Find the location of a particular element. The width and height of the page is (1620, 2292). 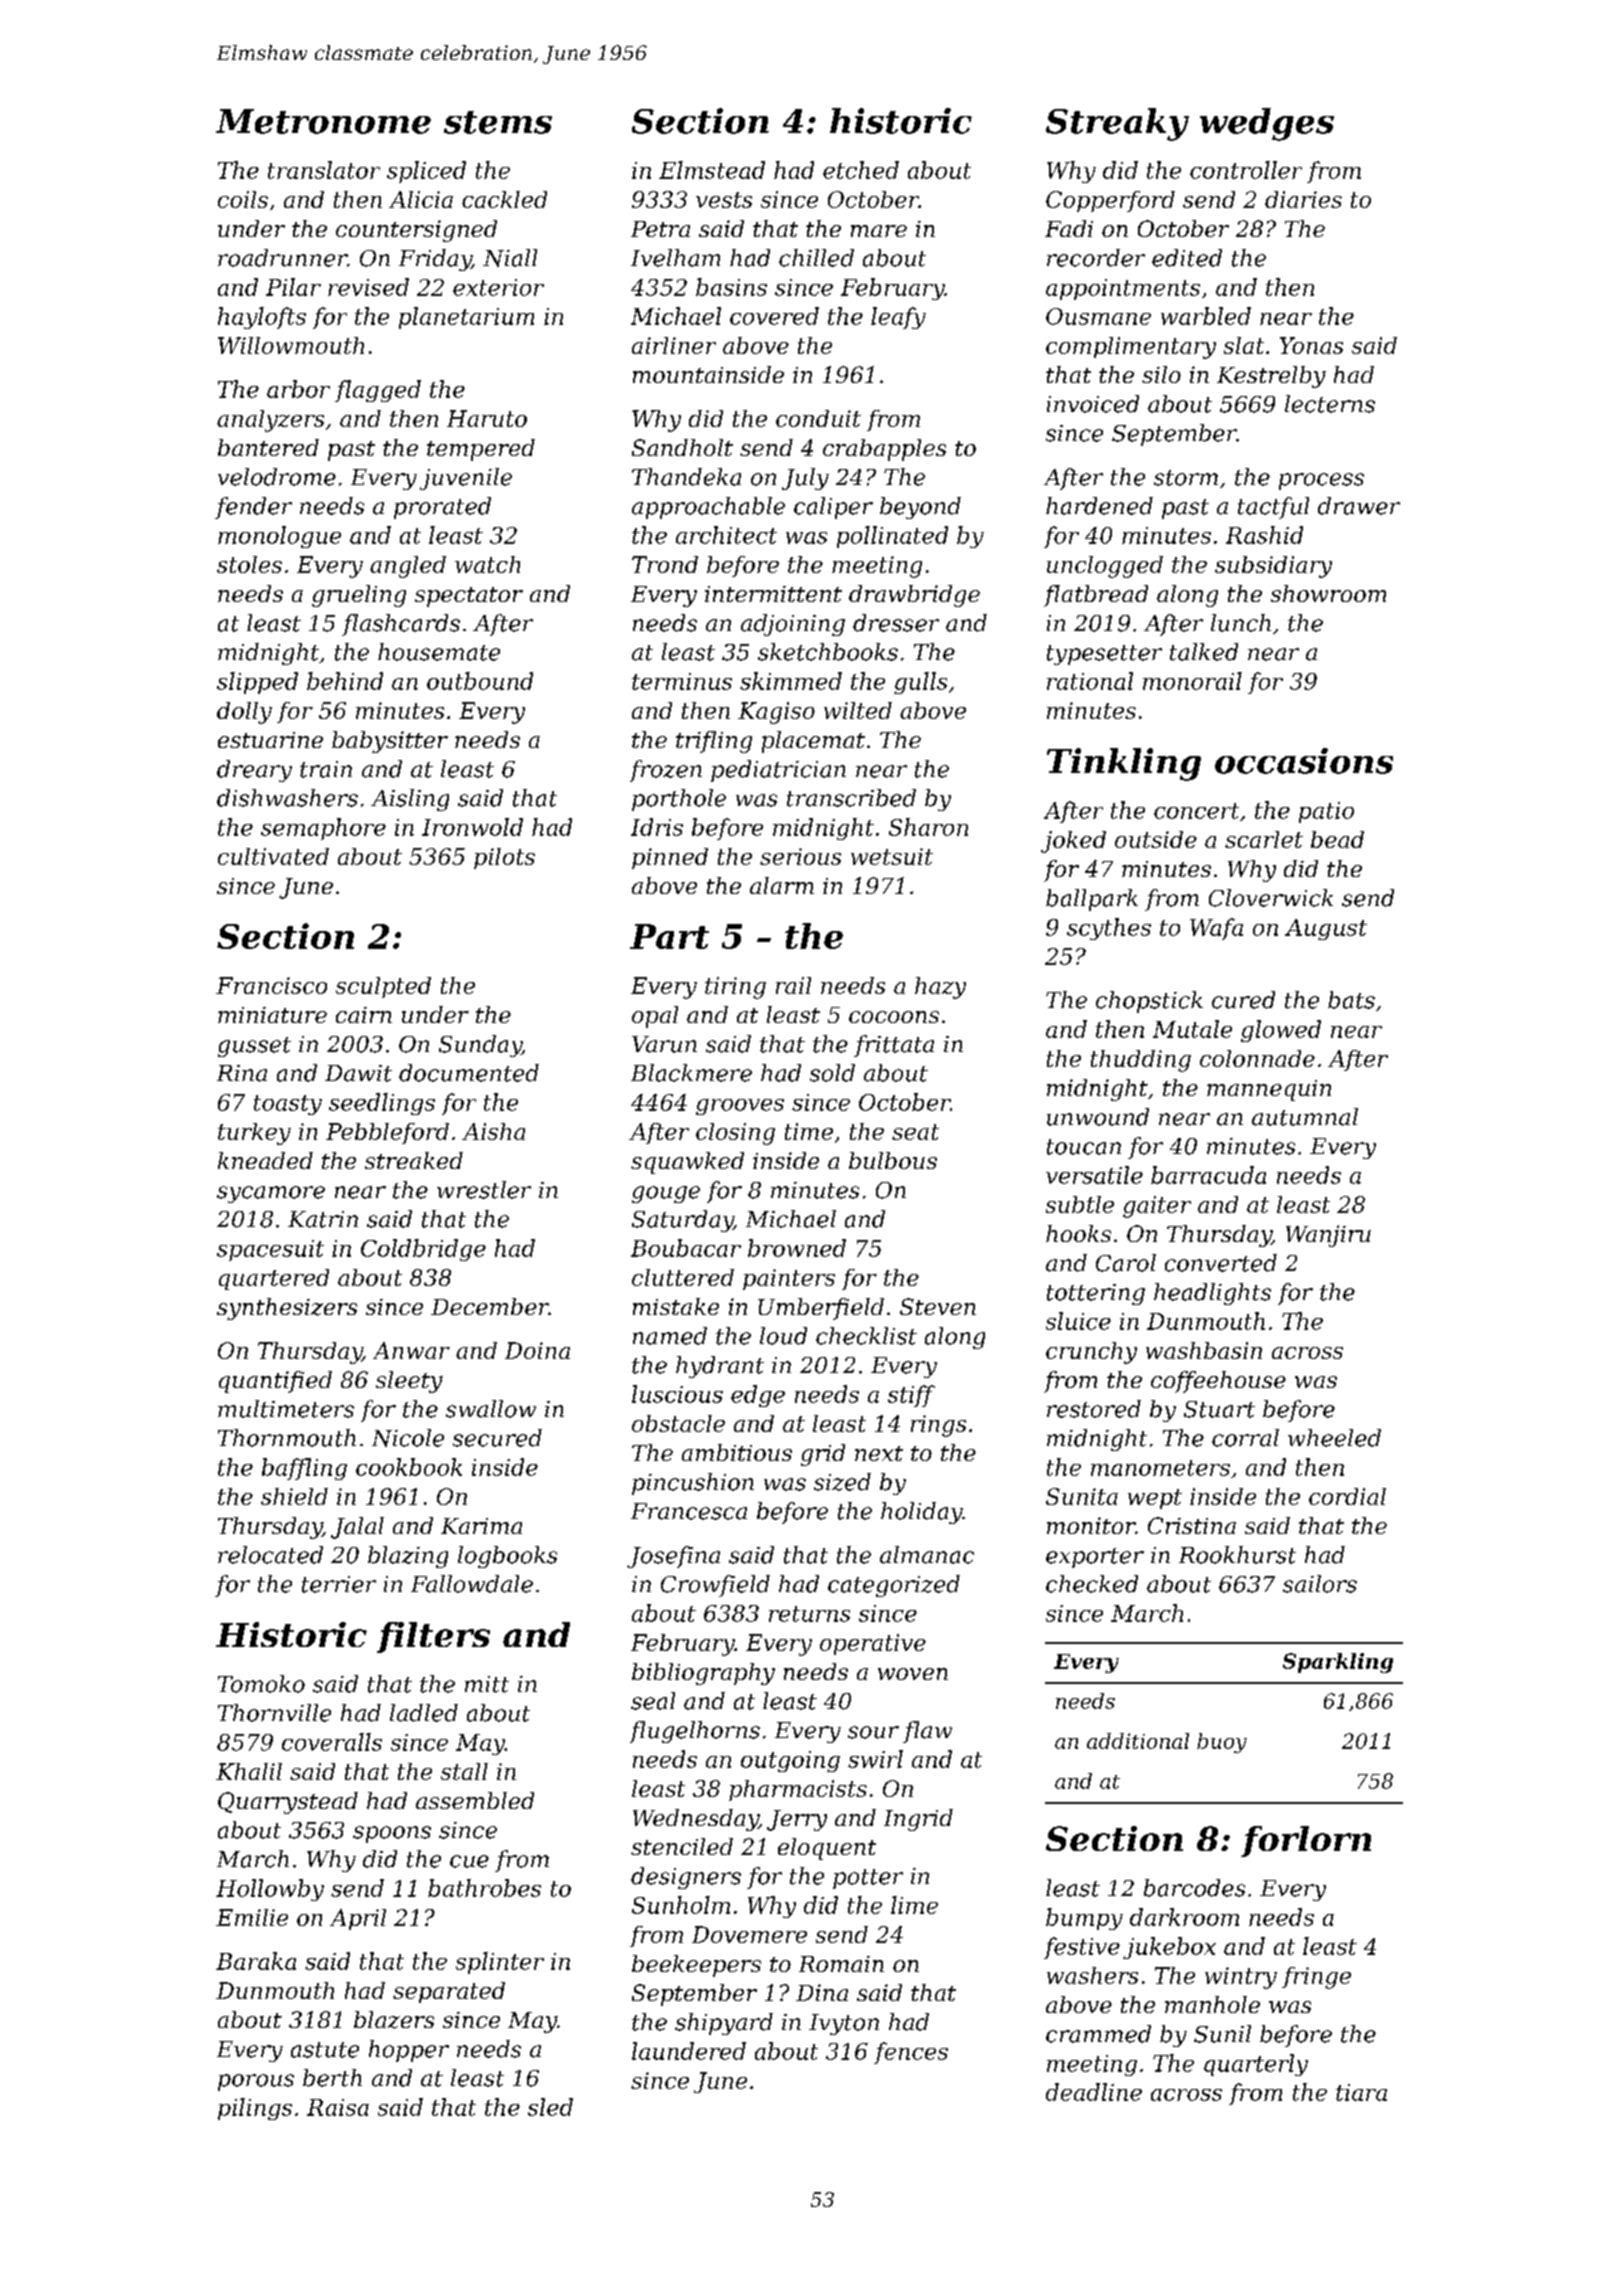

fences is located at coordinates (911, 2053).
